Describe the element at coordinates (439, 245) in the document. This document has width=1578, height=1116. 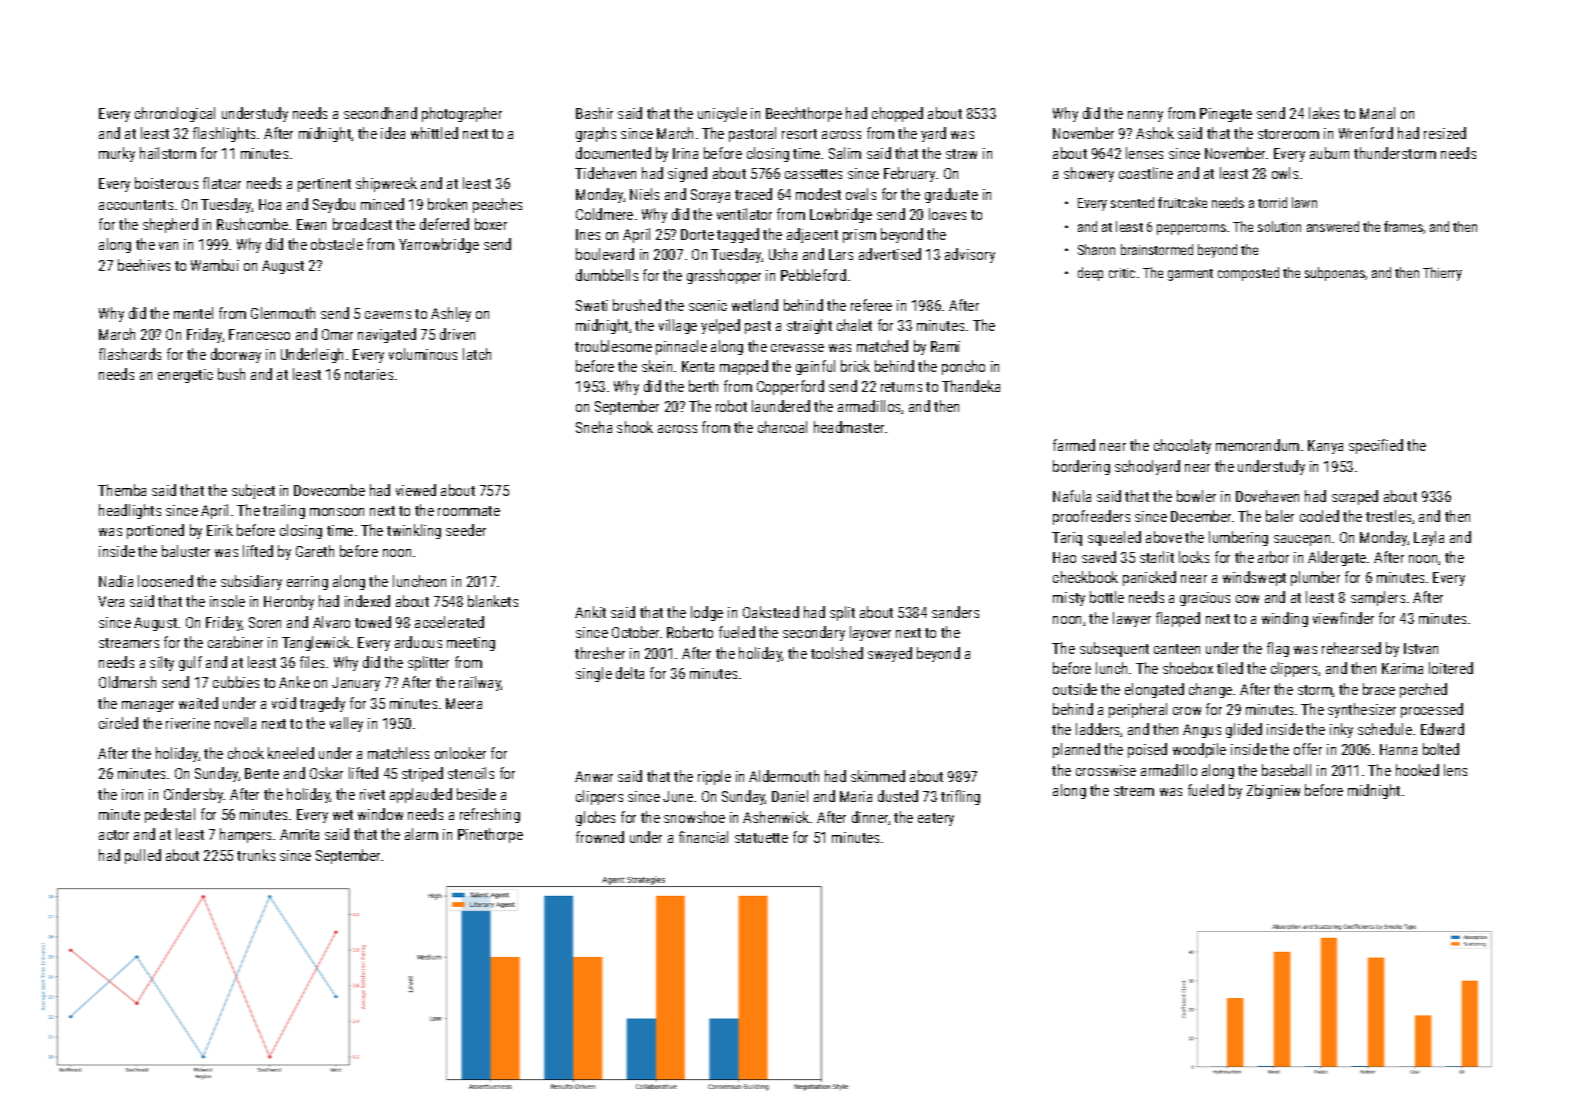
I see `Yarrowbridge` at that location.
